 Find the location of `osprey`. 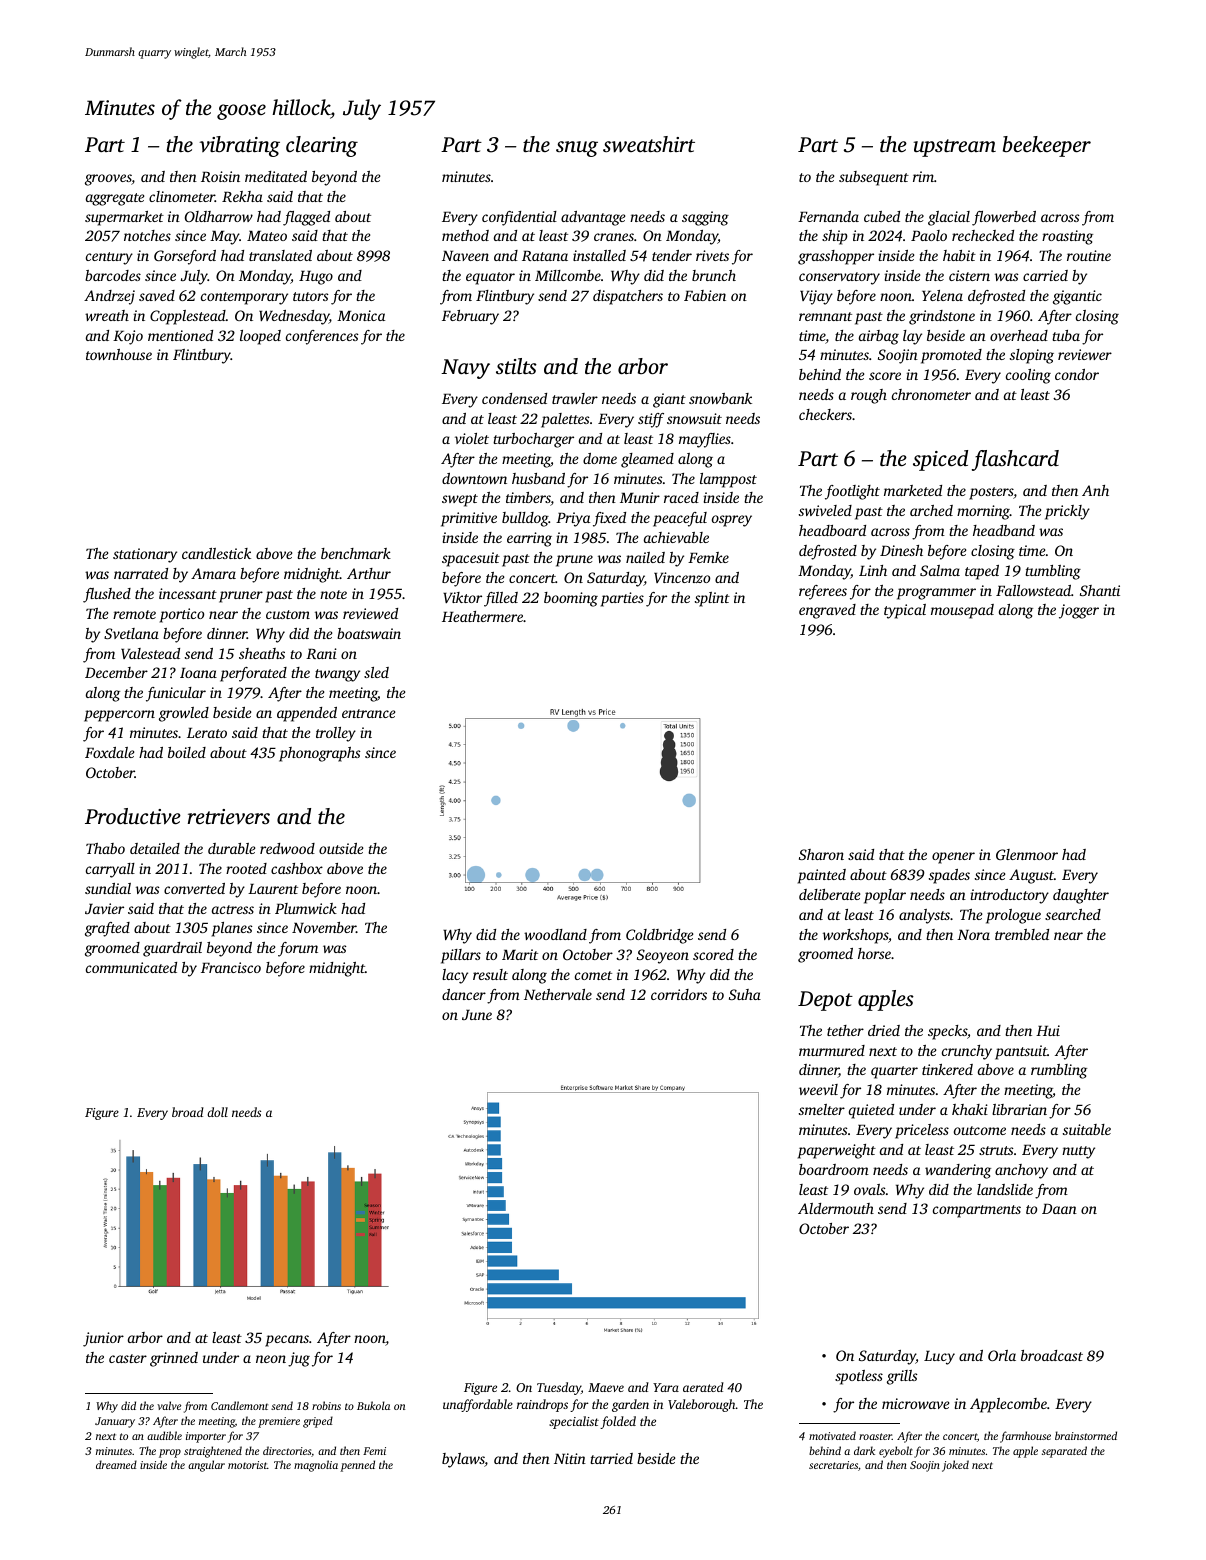

osprey is located at coordinates (732, 521).
